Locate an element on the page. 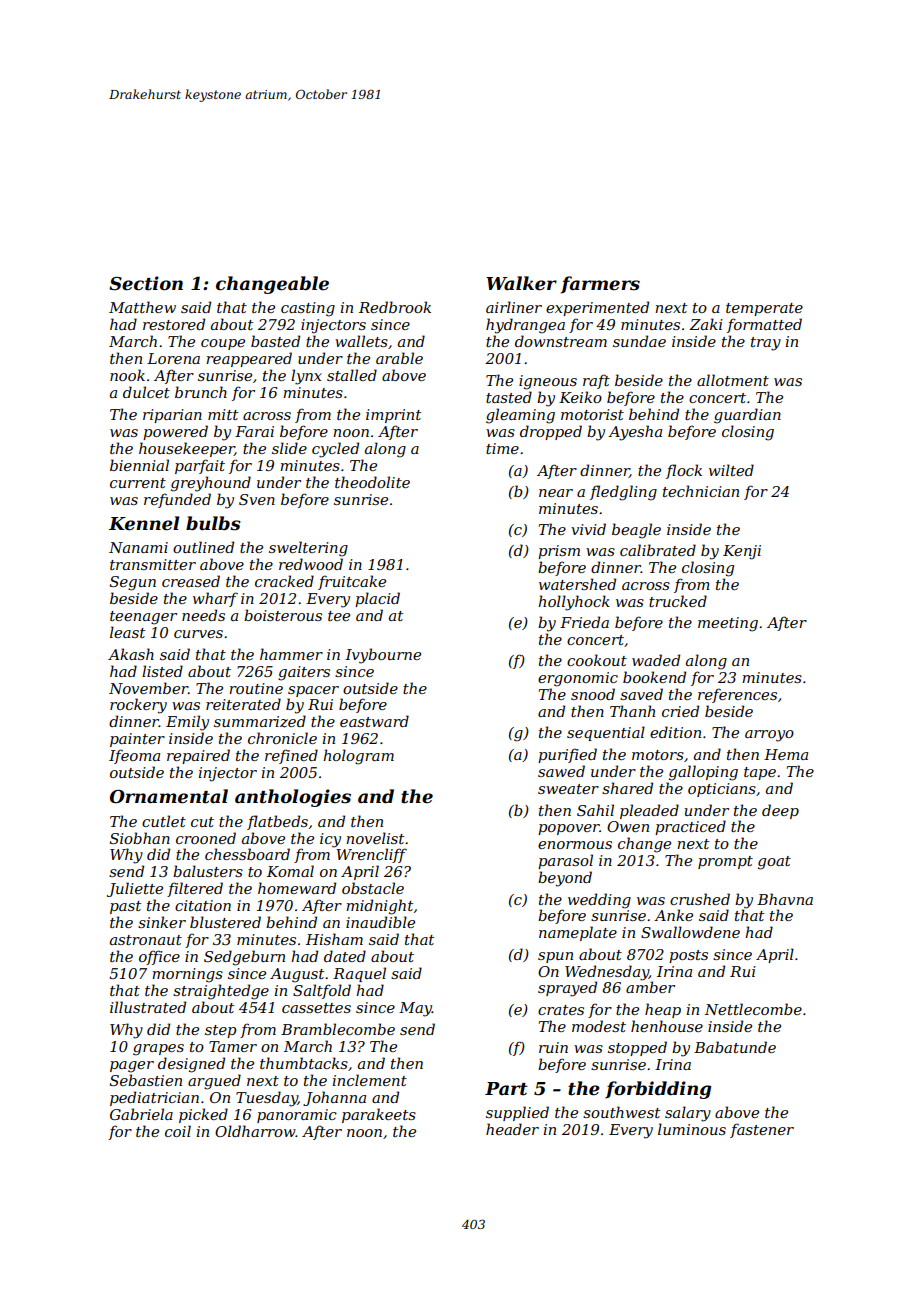 The height and width of the document is (1311, 924). farmers is located at coordinates (600, 285).
